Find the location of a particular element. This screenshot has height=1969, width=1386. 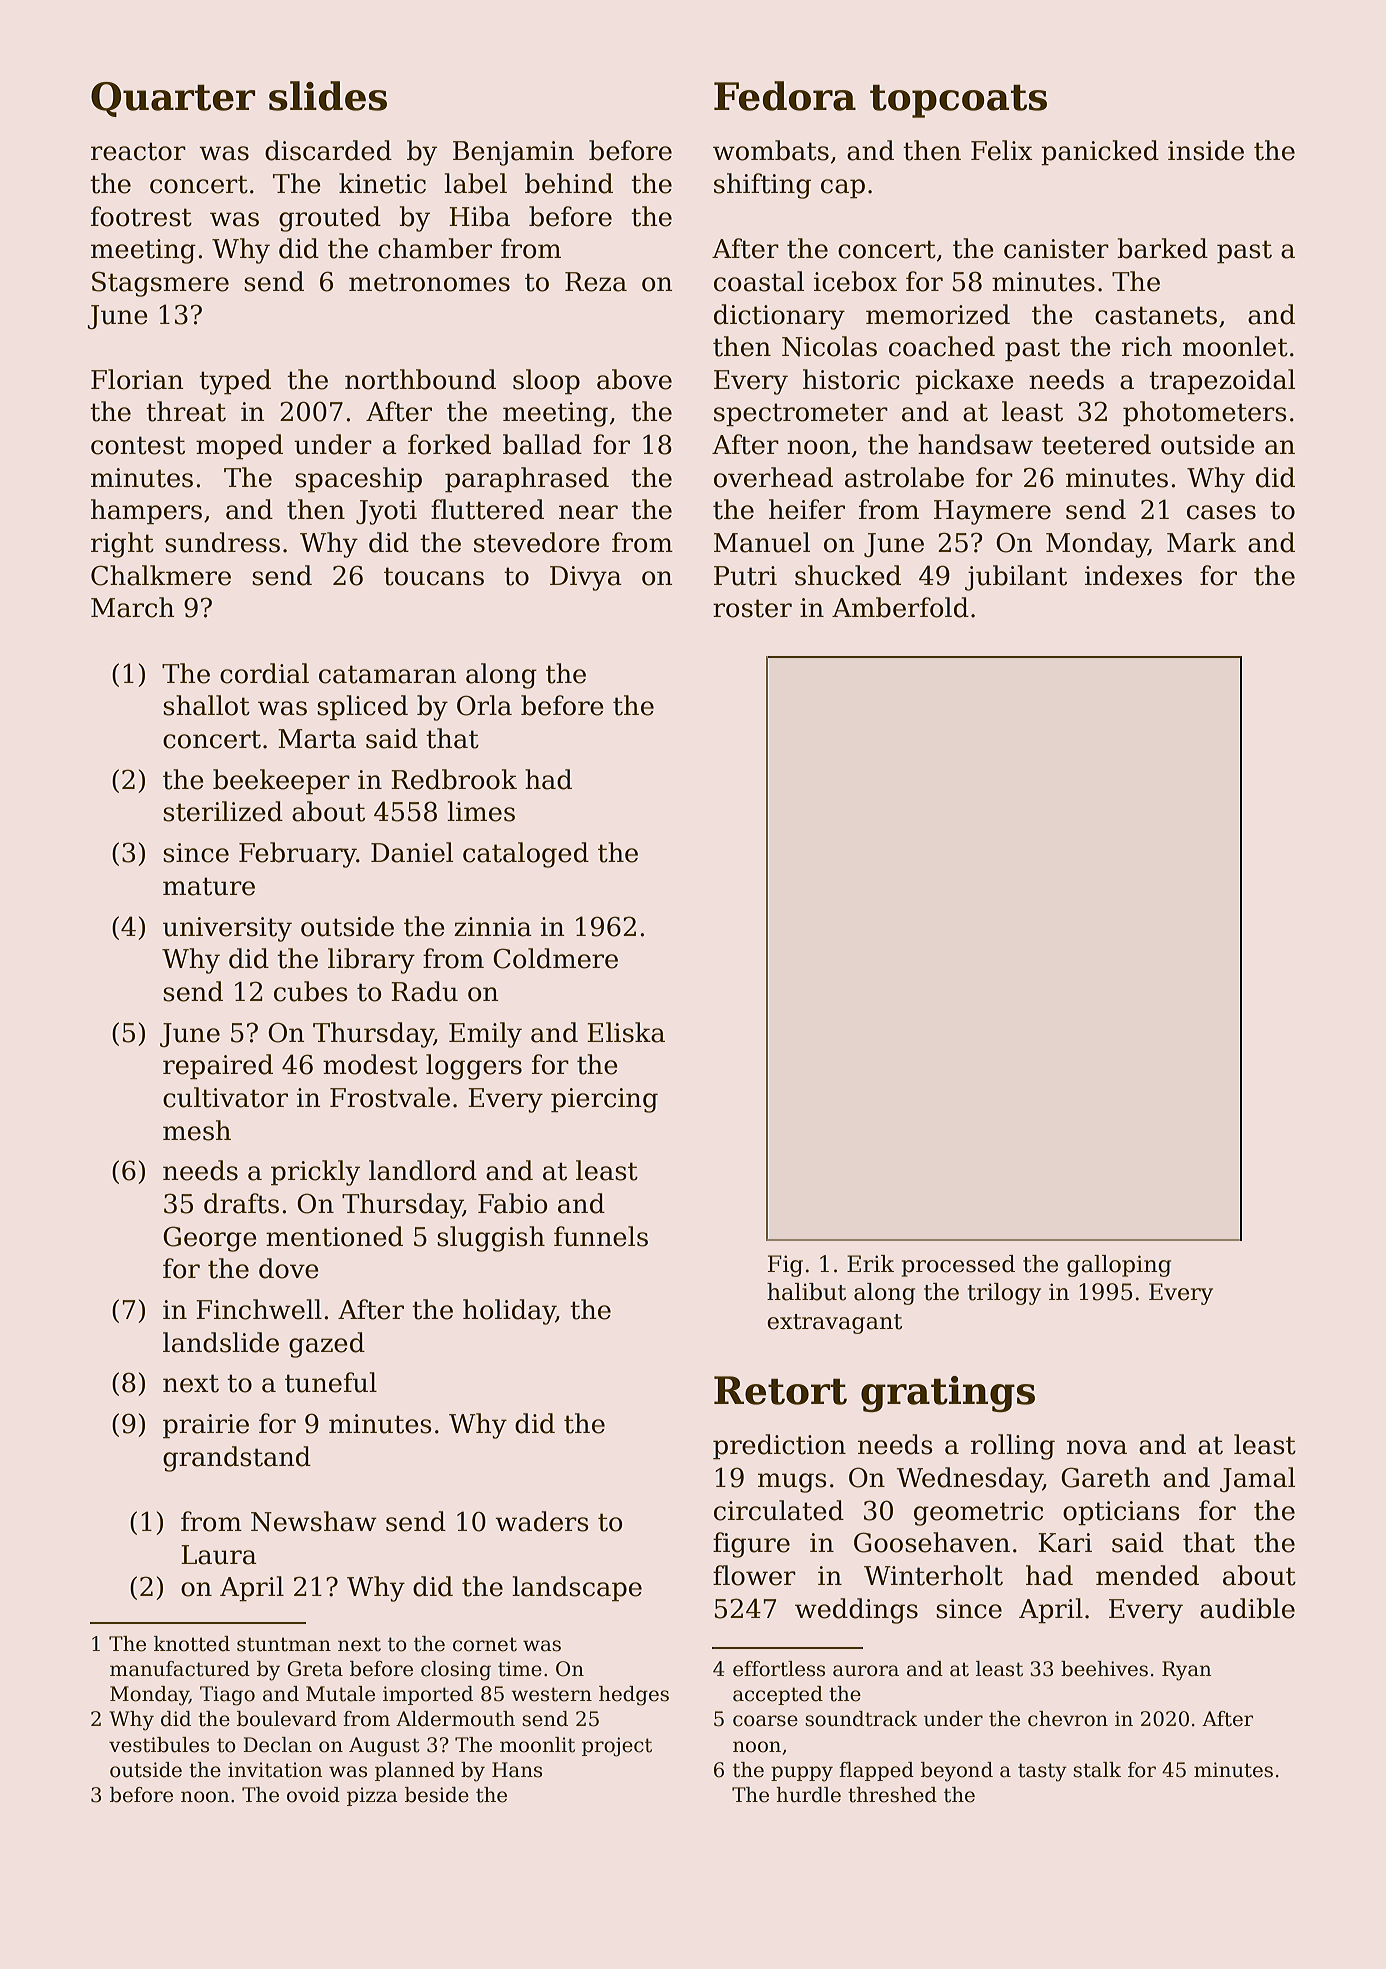

northbound is located at coordinates (420, 379).
